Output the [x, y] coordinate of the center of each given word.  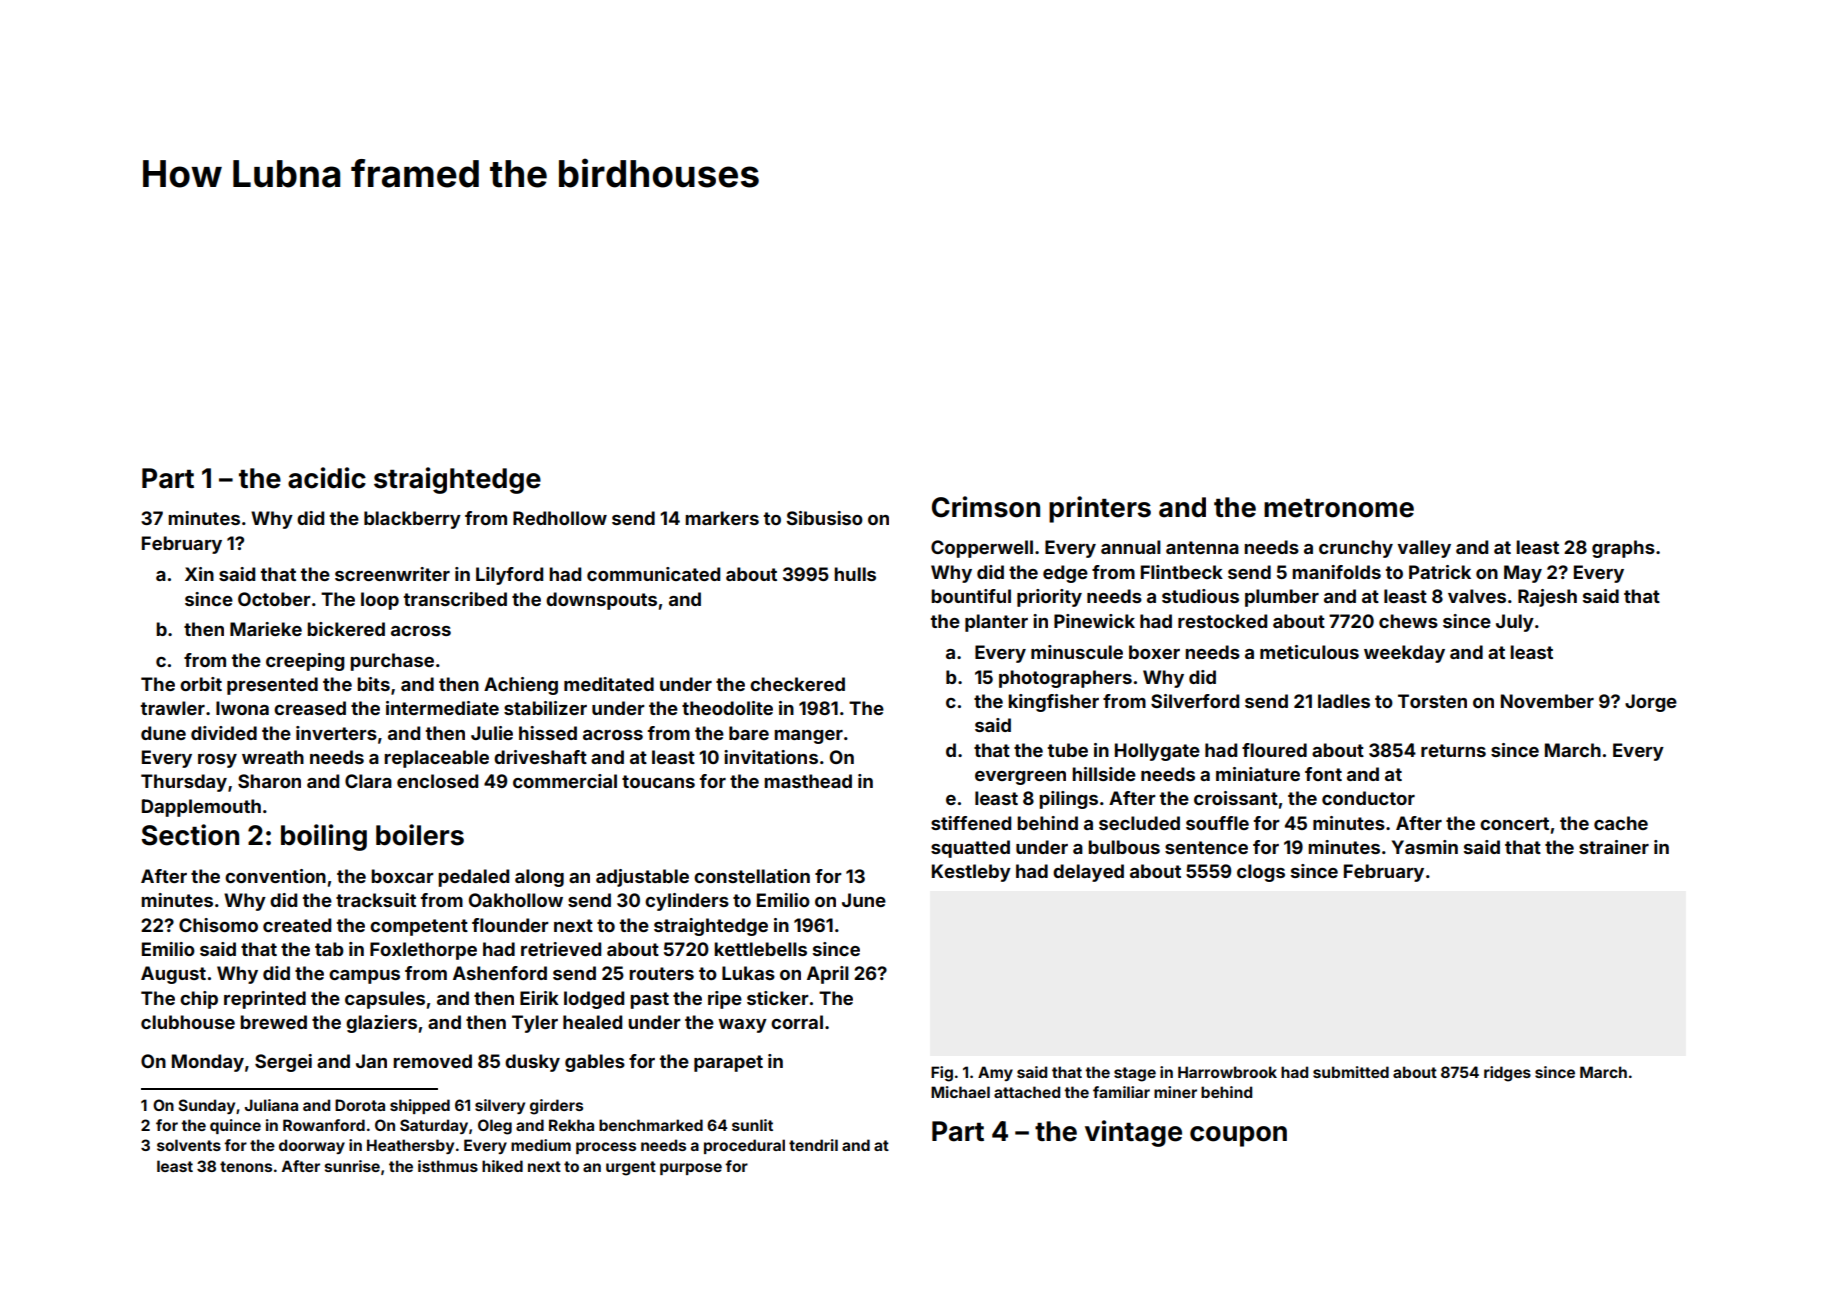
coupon [1238, 1136]
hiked [502, 1166]
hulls [855, 574]
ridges [1507, 1074]
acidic [327, 478]
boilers [420, 835]
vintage [1133, 1133]
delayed [1088, 873]
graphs [1623, 549]
